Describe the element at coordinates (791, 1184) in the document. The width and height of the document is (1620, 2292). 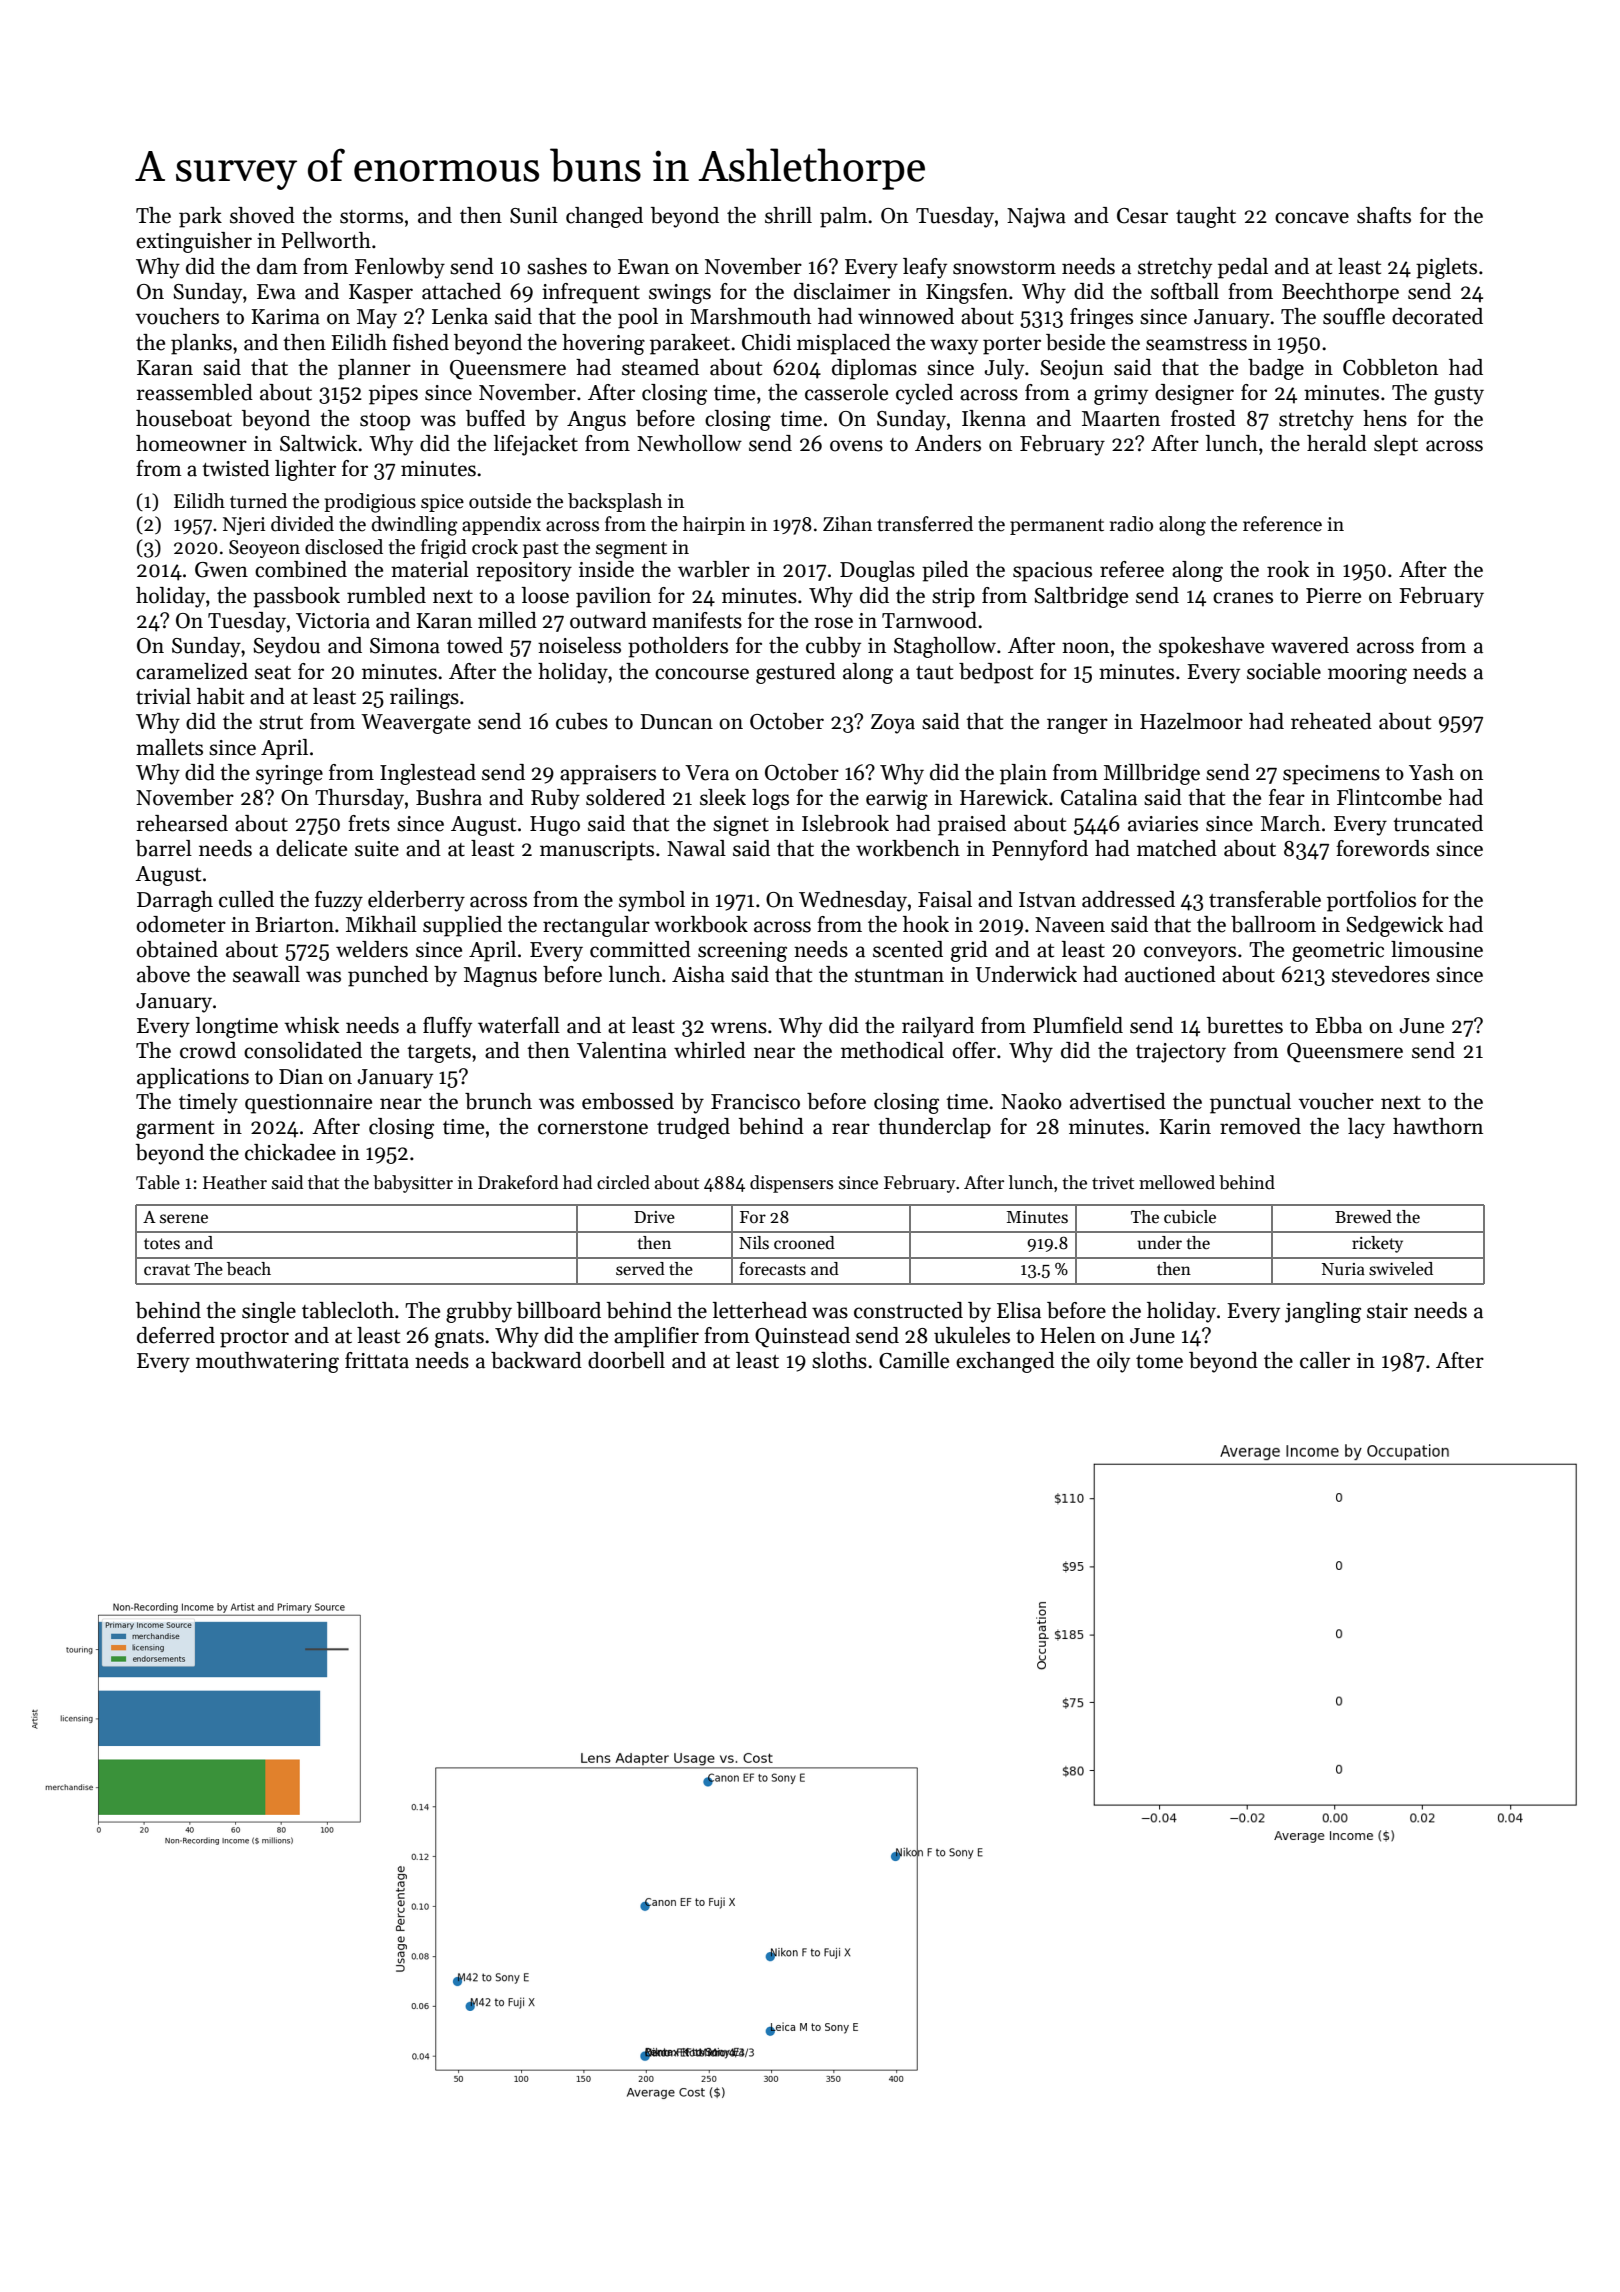
I see `dispensers` at that location.
